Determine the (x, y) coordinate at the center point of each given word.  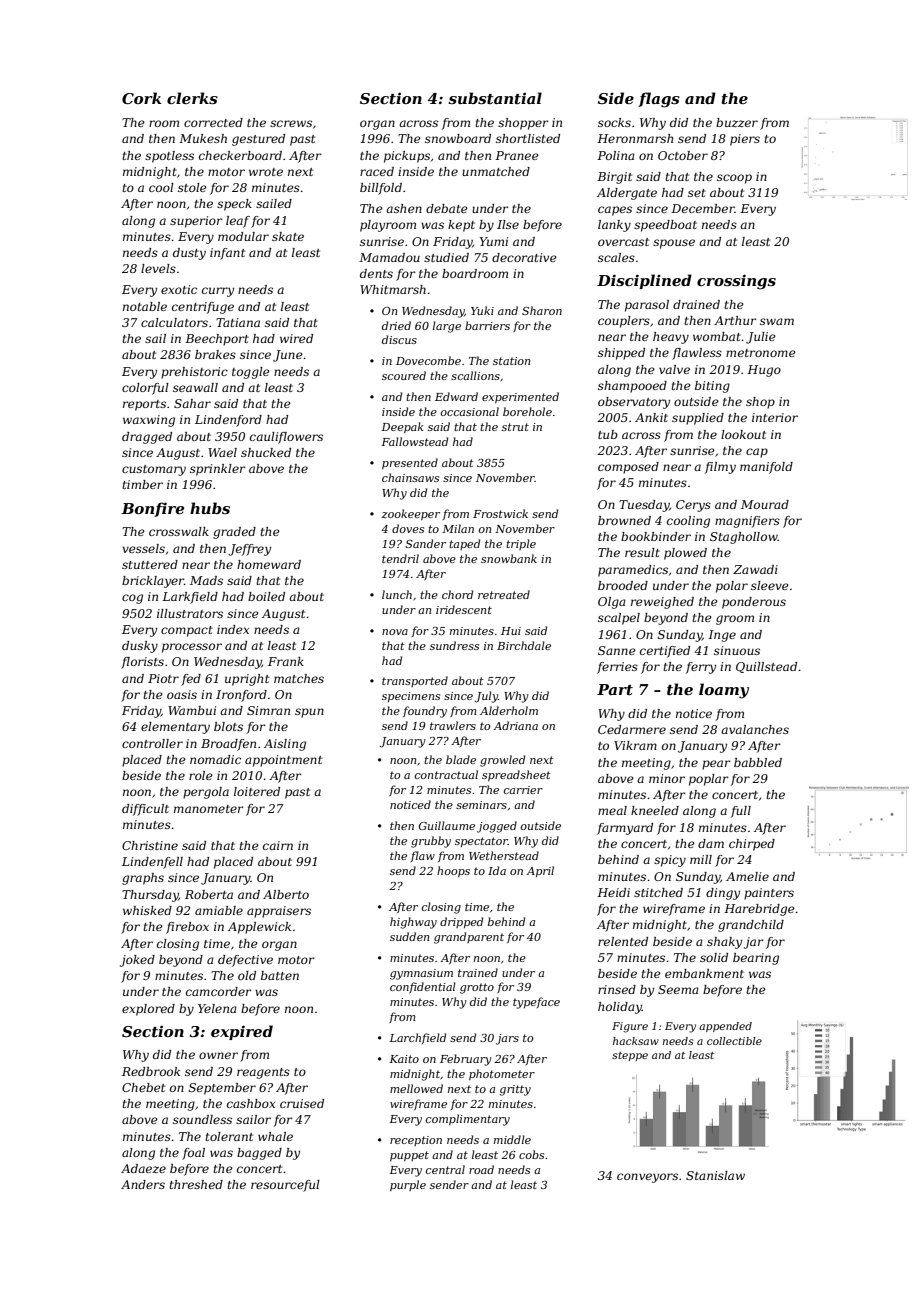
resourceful (285, 1186)
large (447, 327)
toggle (251, 373)
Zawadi (755, 569)
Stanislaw (715, 1175)
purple (408, 1185)
